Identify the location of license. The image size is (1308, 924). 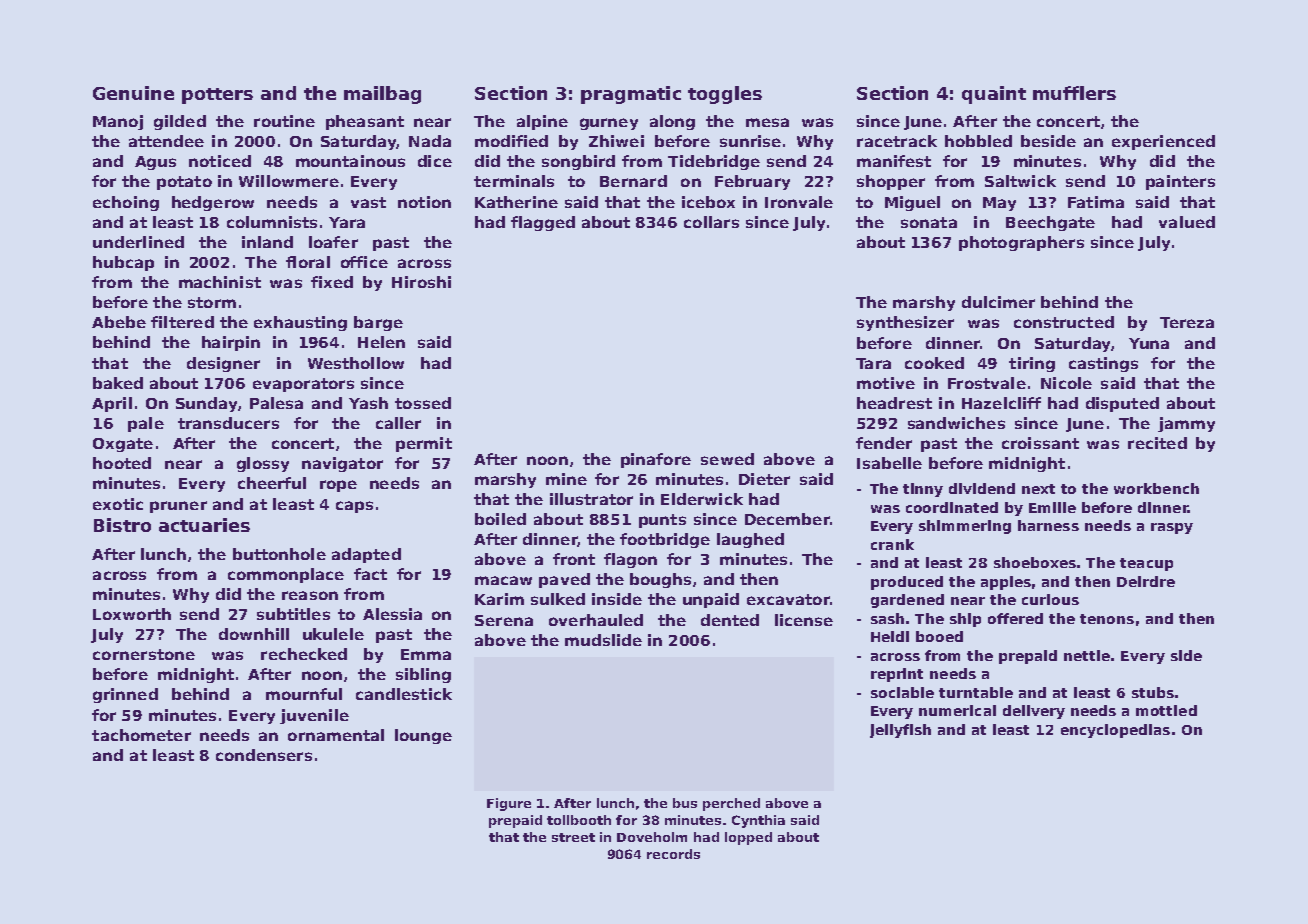
(804, 620).
